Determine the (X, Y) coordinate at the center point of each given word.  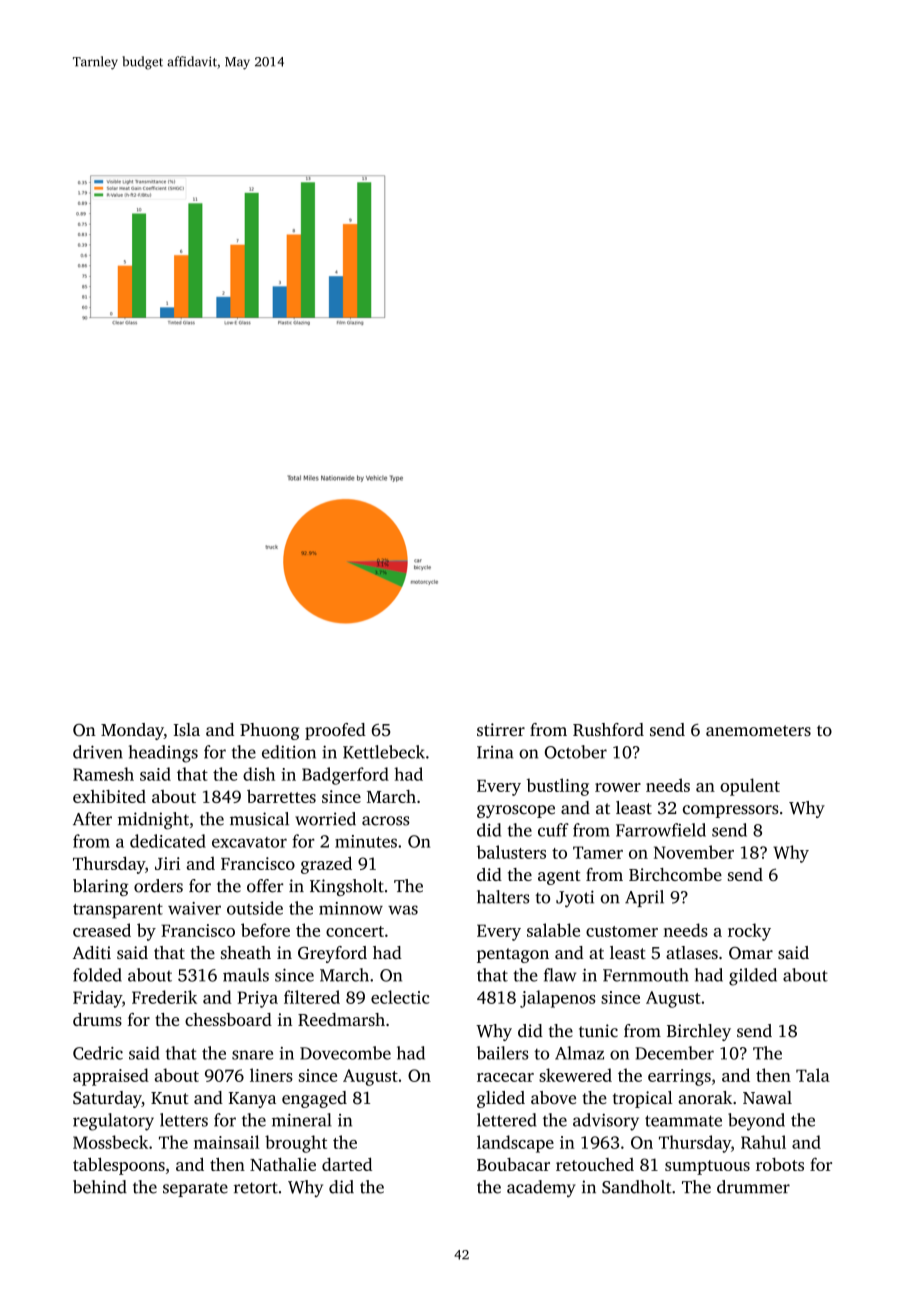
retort (256, 1188)
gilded (753, 977)
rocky (749, 932)
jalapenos (557, 999)
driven (98, 752)
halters (503, 897)
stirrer (501, 729)
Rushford (608, 729)
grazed (326, 865)
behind (100, 1187)
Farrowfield (661, 830)
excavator (249, 842)
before (265, 930)
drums (97, 1019)
